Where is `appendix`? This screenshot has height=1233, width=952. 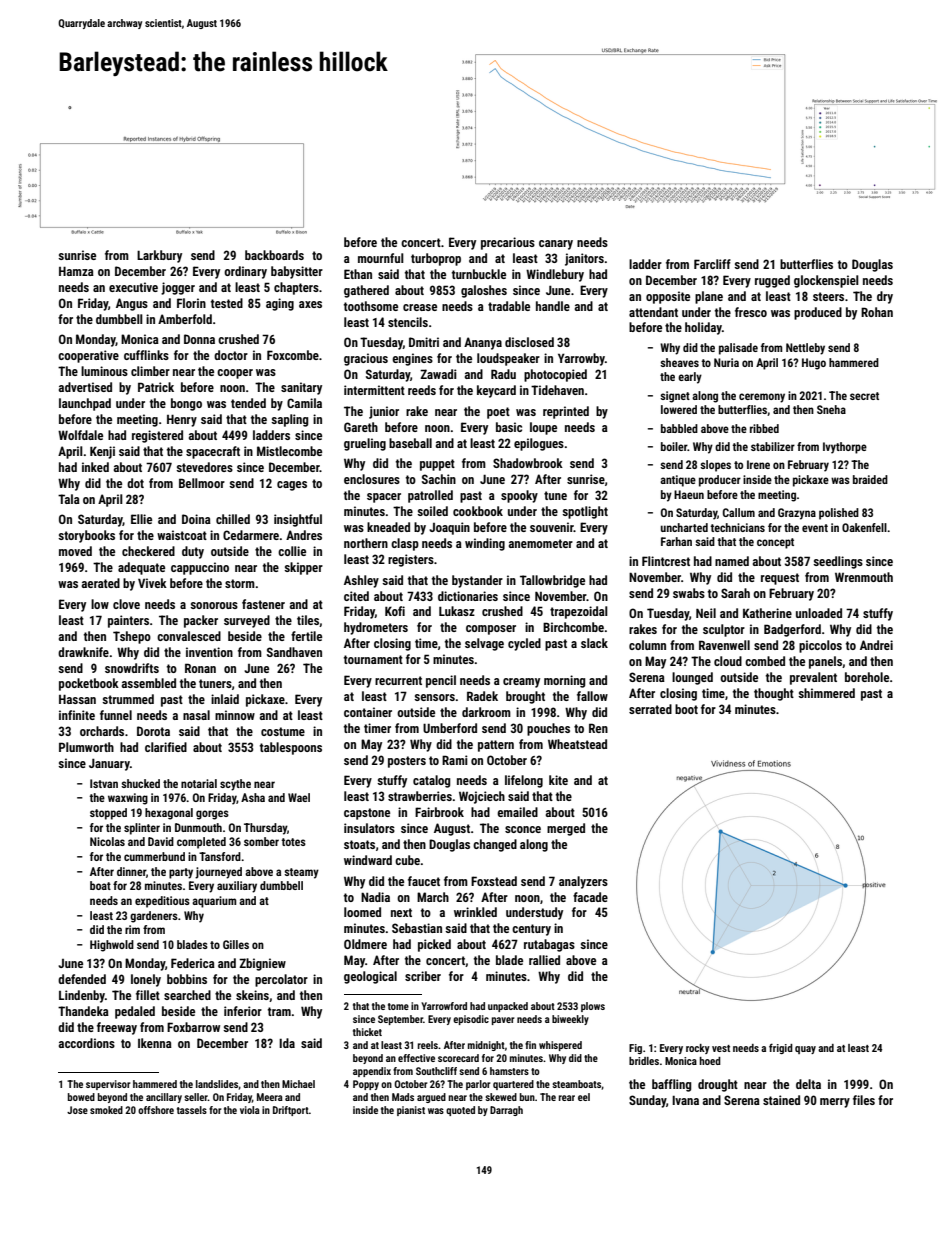
appendix is located at coordinates (372, 1072).
